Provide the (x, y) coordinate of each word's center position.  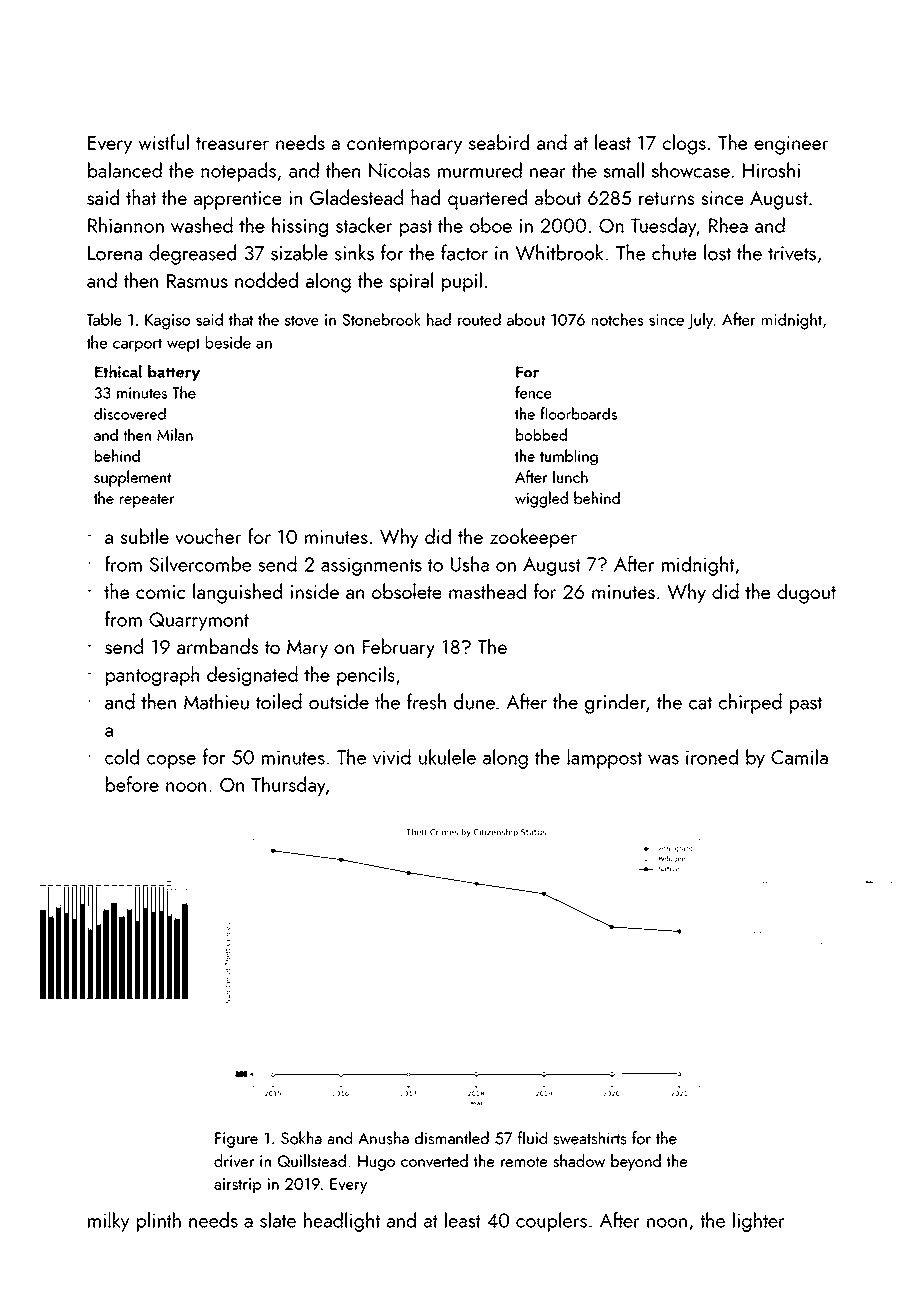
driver (234, 1160)
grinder (615, 703)
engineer (791, 145)
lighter (759, 1222)
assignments (371, 566)
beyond (636, 1162)
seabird (499, 142)
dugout (806, 593)
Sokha (301, 1138)
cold (122, 757)
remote (524, 1162)
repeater (147, 501)
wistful (163, 142)
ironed (712, 757)
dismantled (452, 1138)
